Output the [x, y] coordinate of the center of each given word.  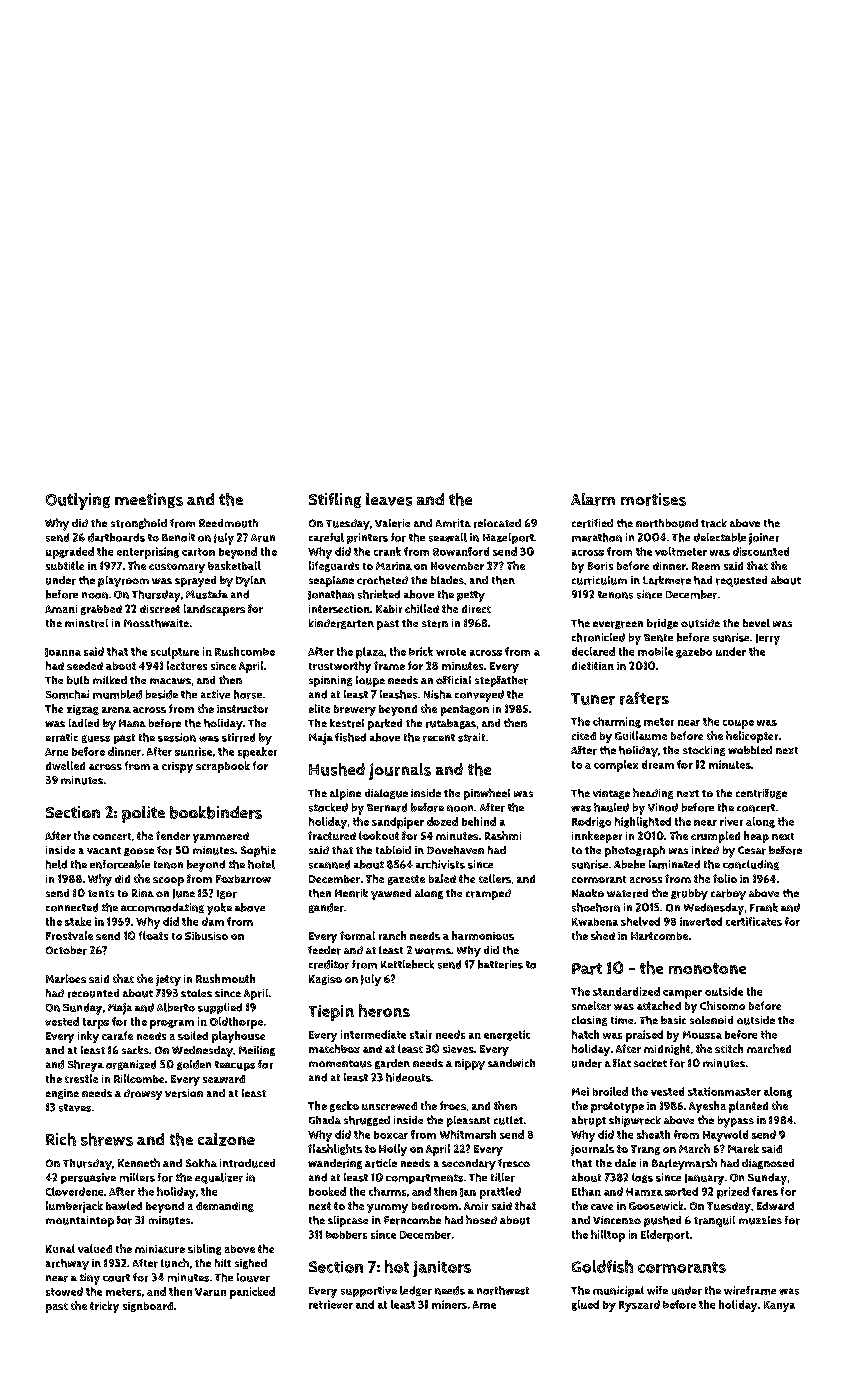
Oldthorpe [236, 1023]
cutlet [508, 1120]
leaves [389, 499]
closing [589, 1021]
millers [137, 1177]
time [622, 1020]
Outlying [78, 501]
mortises [653, 499]
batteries [500, 964]
